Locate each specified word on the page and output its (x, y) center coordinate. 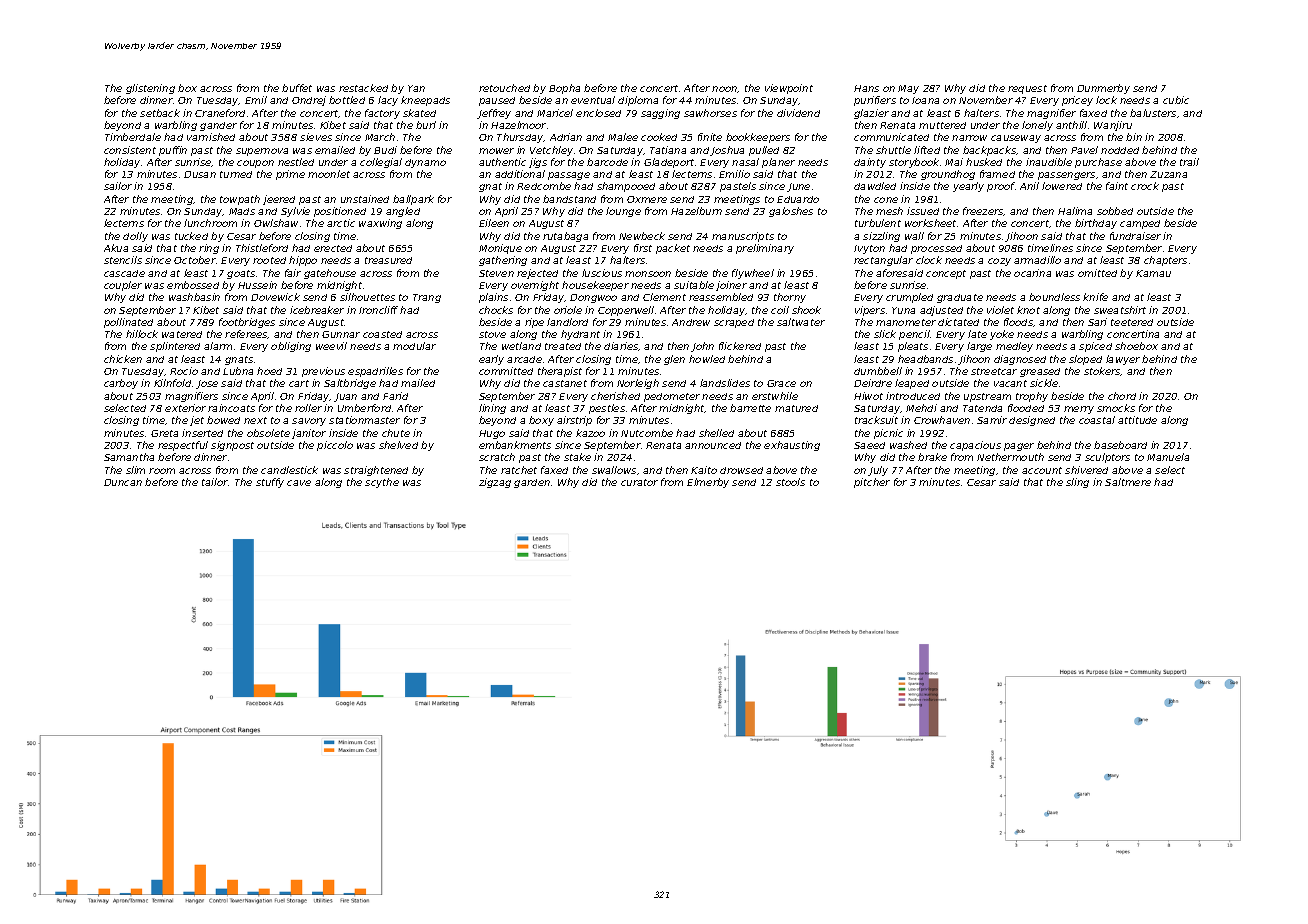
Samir (992, 420)
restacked (363, 88)
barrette (750, 408)
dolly (135, 237)
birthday (1096, 224)
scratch (497, 457)
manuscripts (743, 237)
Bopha (564, 89)
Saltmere (1128, 482)
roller (308, 408)
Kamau (1153, 273)
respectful (183, 446)
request (1027, 89)
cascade (124, 273)
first (643, 248)
